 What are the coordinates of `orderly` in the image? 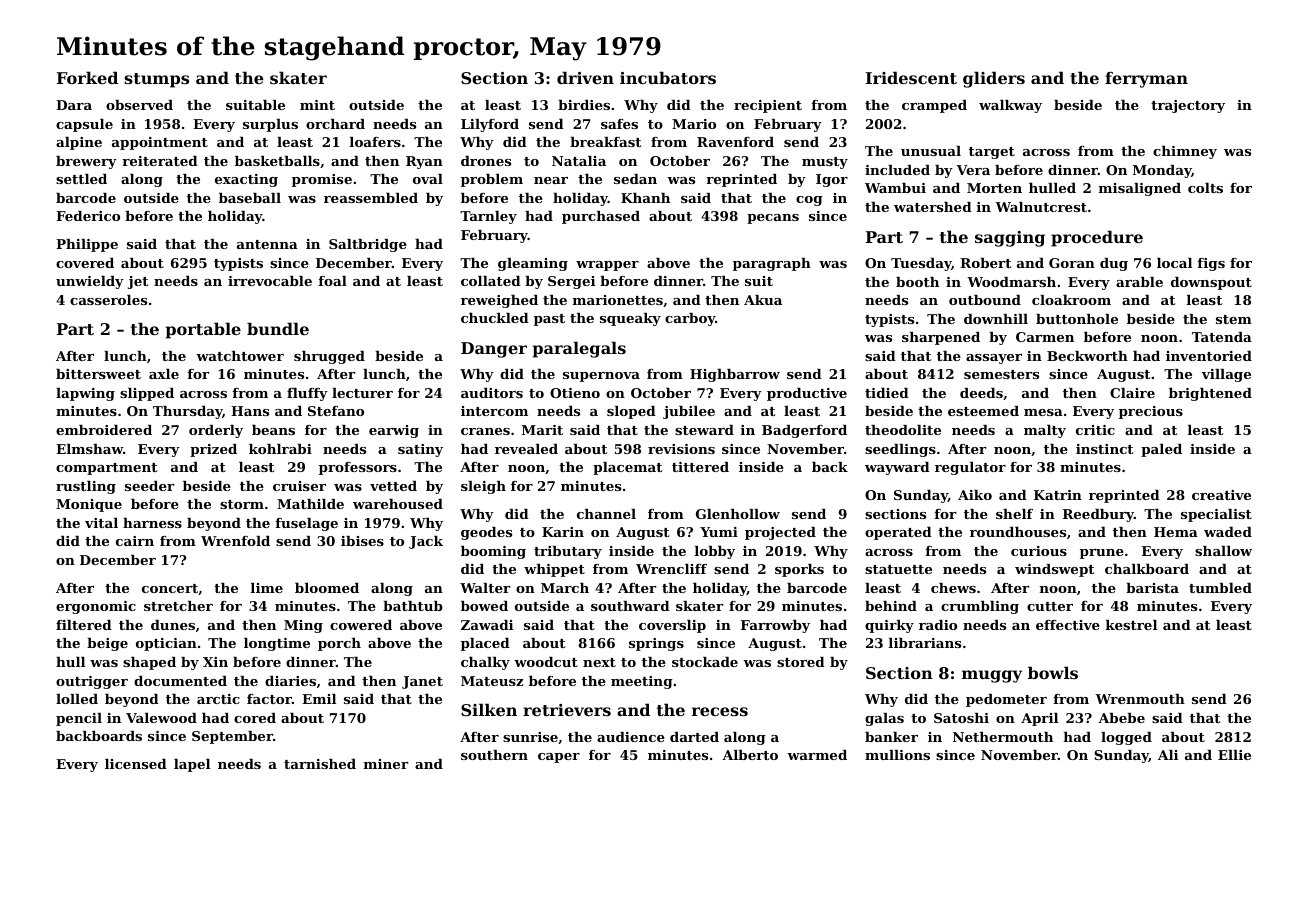 It's located at (216, 431).
